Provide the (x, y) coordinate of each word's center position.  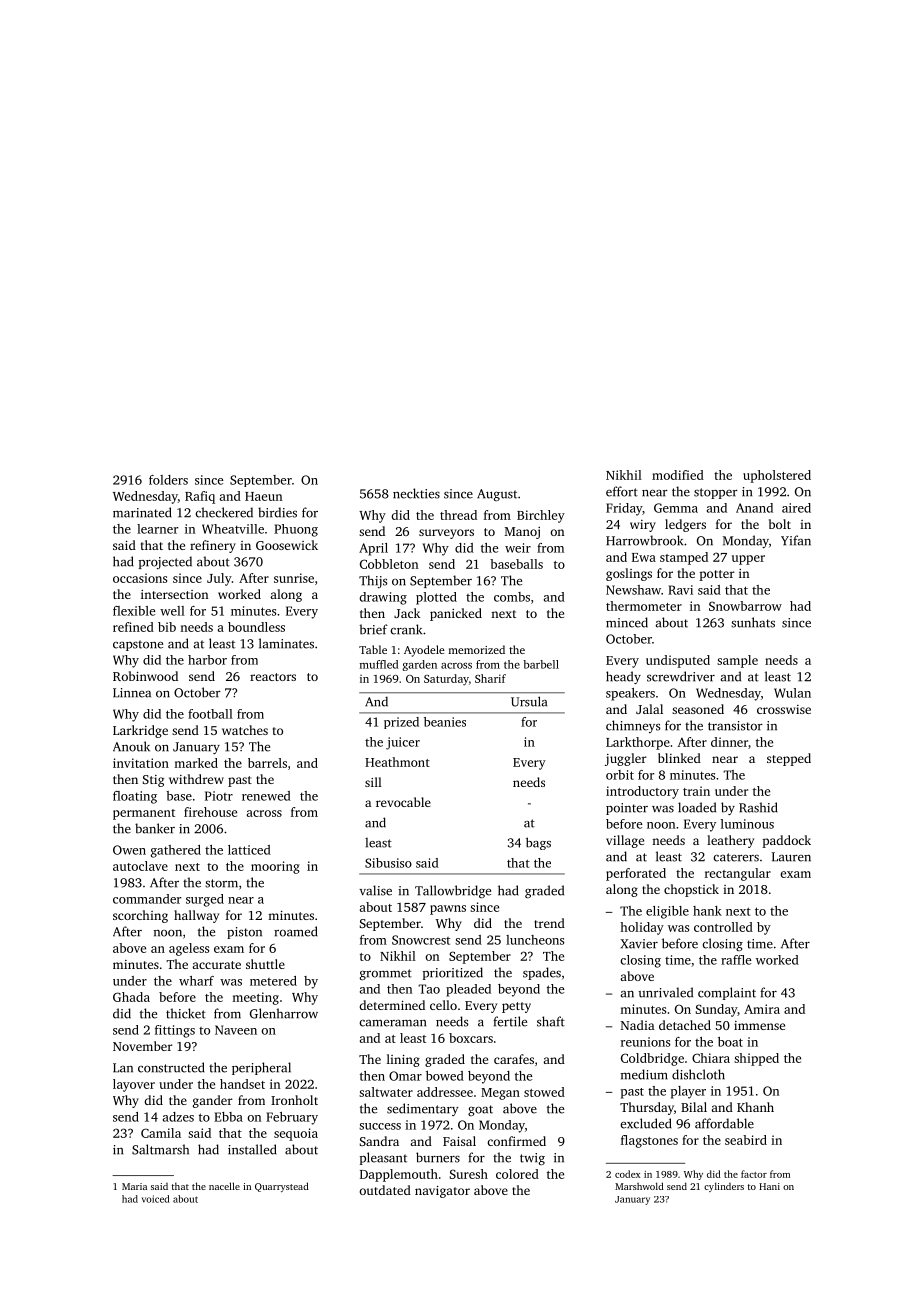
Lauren (791, 857)
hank (707, 911)
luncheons (535, 940)
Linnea (132, 693)
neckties (416, 493)
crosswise (784, 709)
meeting (255, 998)
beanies (445, 722)
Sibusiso (388, 863)
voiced (156, 1199)
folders (168, 480)
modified (678, 475)
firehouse (210, 812)
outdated (385, 1190)
